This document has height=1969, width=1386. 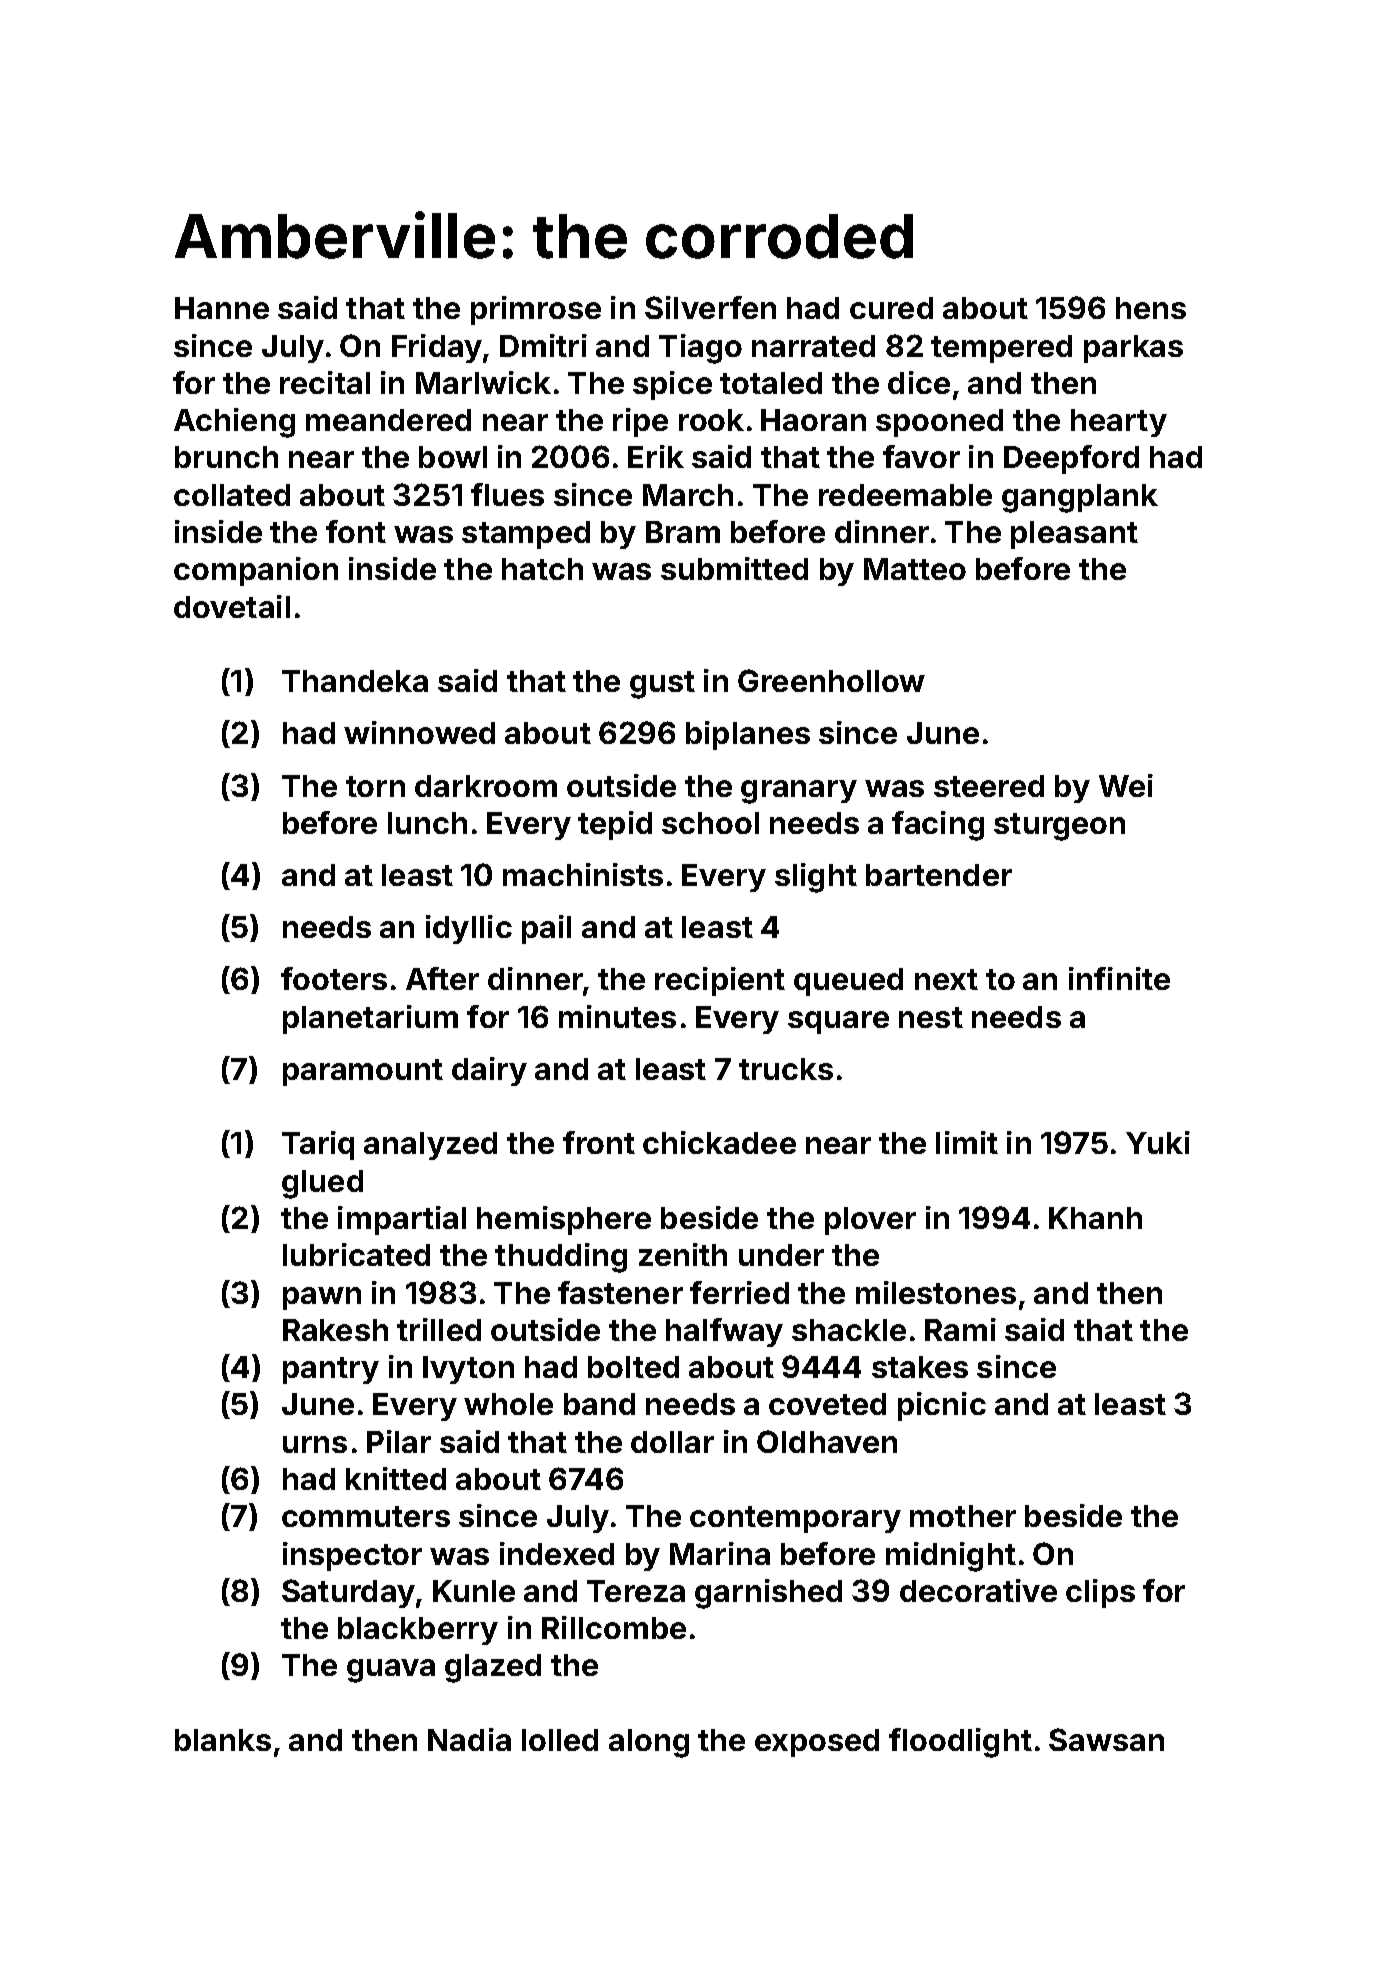 What do you see at coordinates (1074, 535) in the document?
I see `pleasant` at bounding box center [1074, 535].
